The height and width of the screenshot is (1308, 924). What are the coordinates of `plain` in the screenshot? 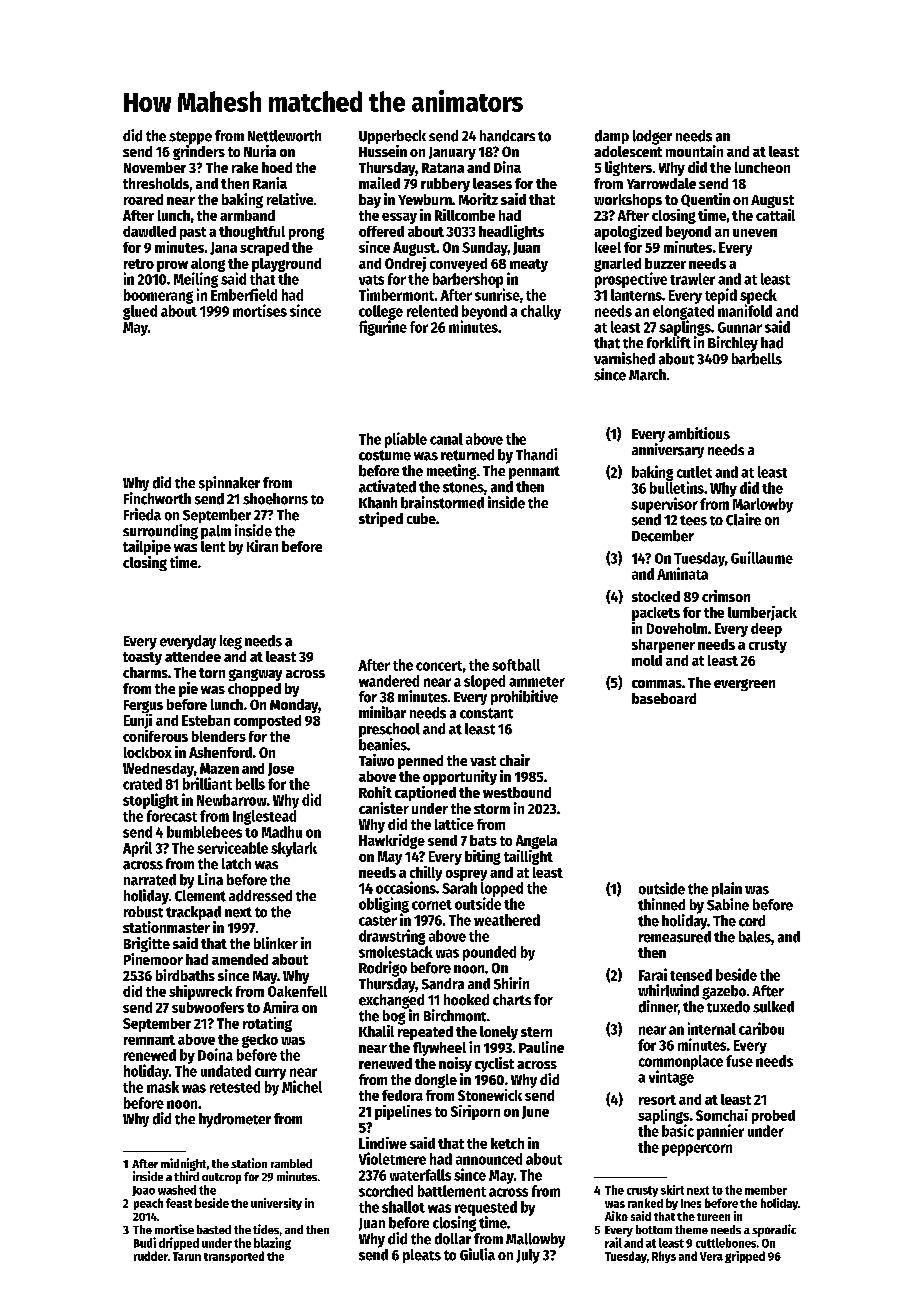 It's located at (727, 889).
